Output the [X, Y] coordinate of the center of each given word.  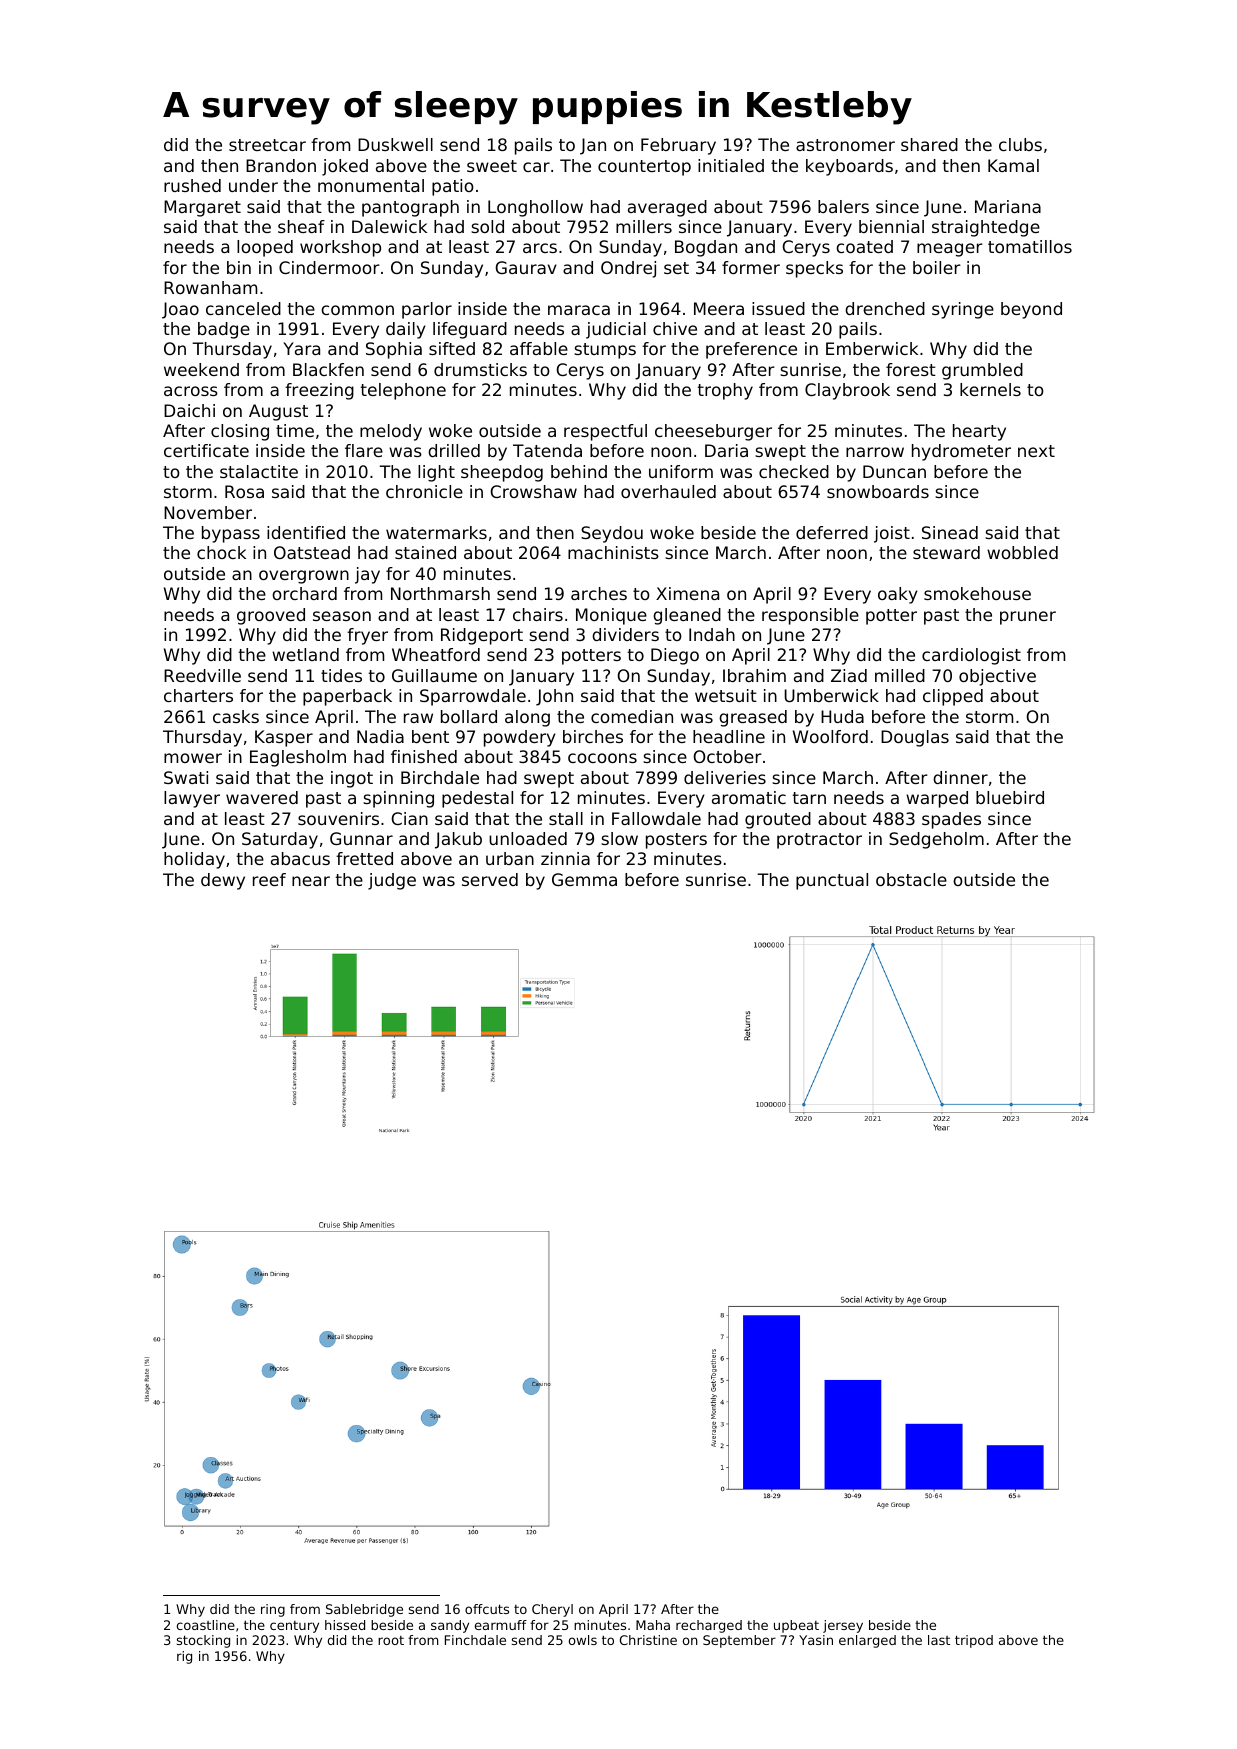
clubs [1020, 144]
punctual [832, 881]
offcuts [487, 1609]
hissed [345, 1625]
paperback [347, 697]
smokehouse [977, 593]
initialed [731, 165]
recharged [709, 1626]
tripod [974, 1641]
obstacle [911, 879]
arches [599, 593]
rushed [192, 185]
